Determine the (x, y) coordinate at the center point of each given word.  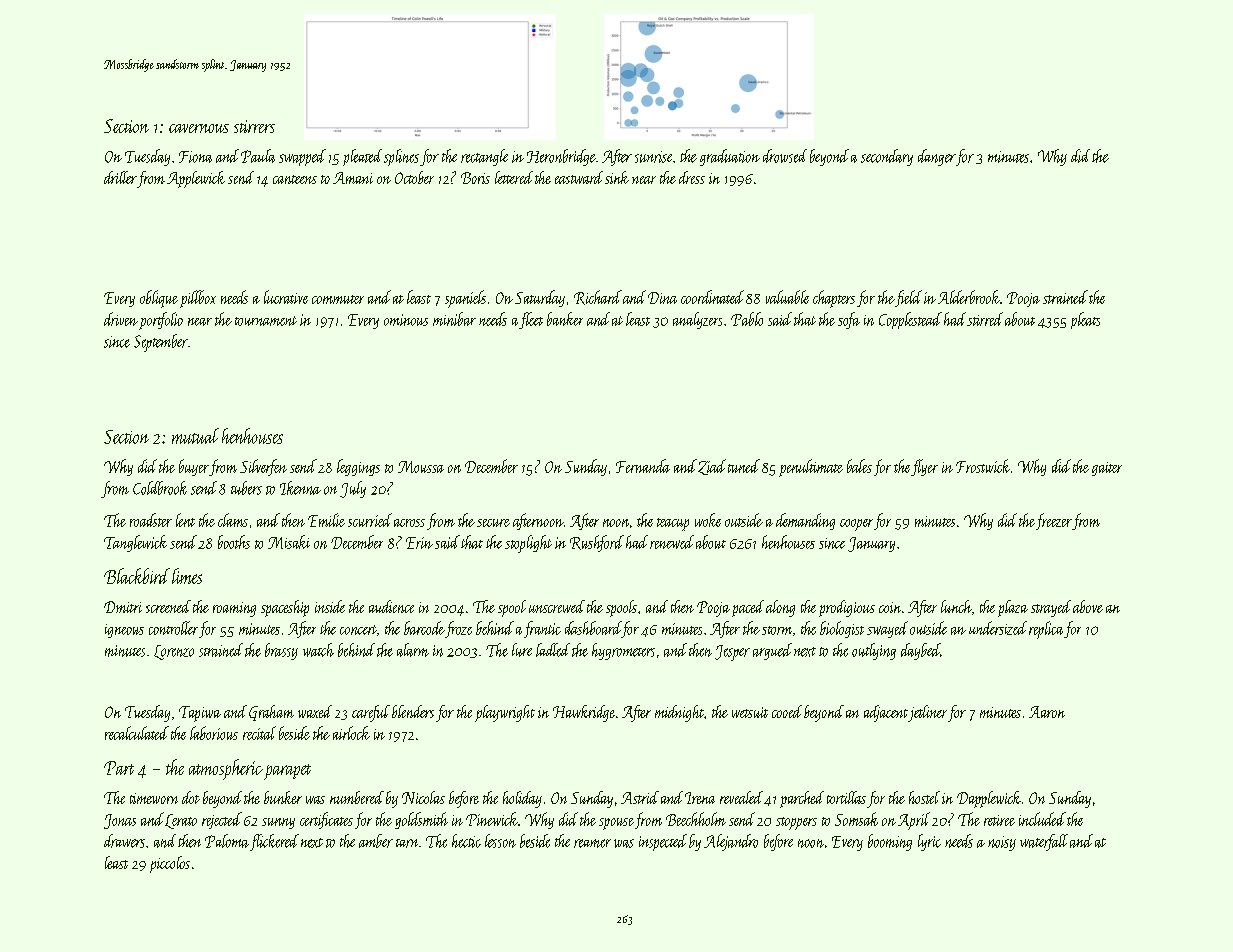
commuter (338, 299)
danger (937, 157)
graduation (730, 157)
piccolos (170, 864)
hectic (466, 841)
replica (1046, 630)
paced (748, 608)
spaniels (465, 299)
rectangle (484, 157)
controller (173, 628)
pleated (362, 157)
